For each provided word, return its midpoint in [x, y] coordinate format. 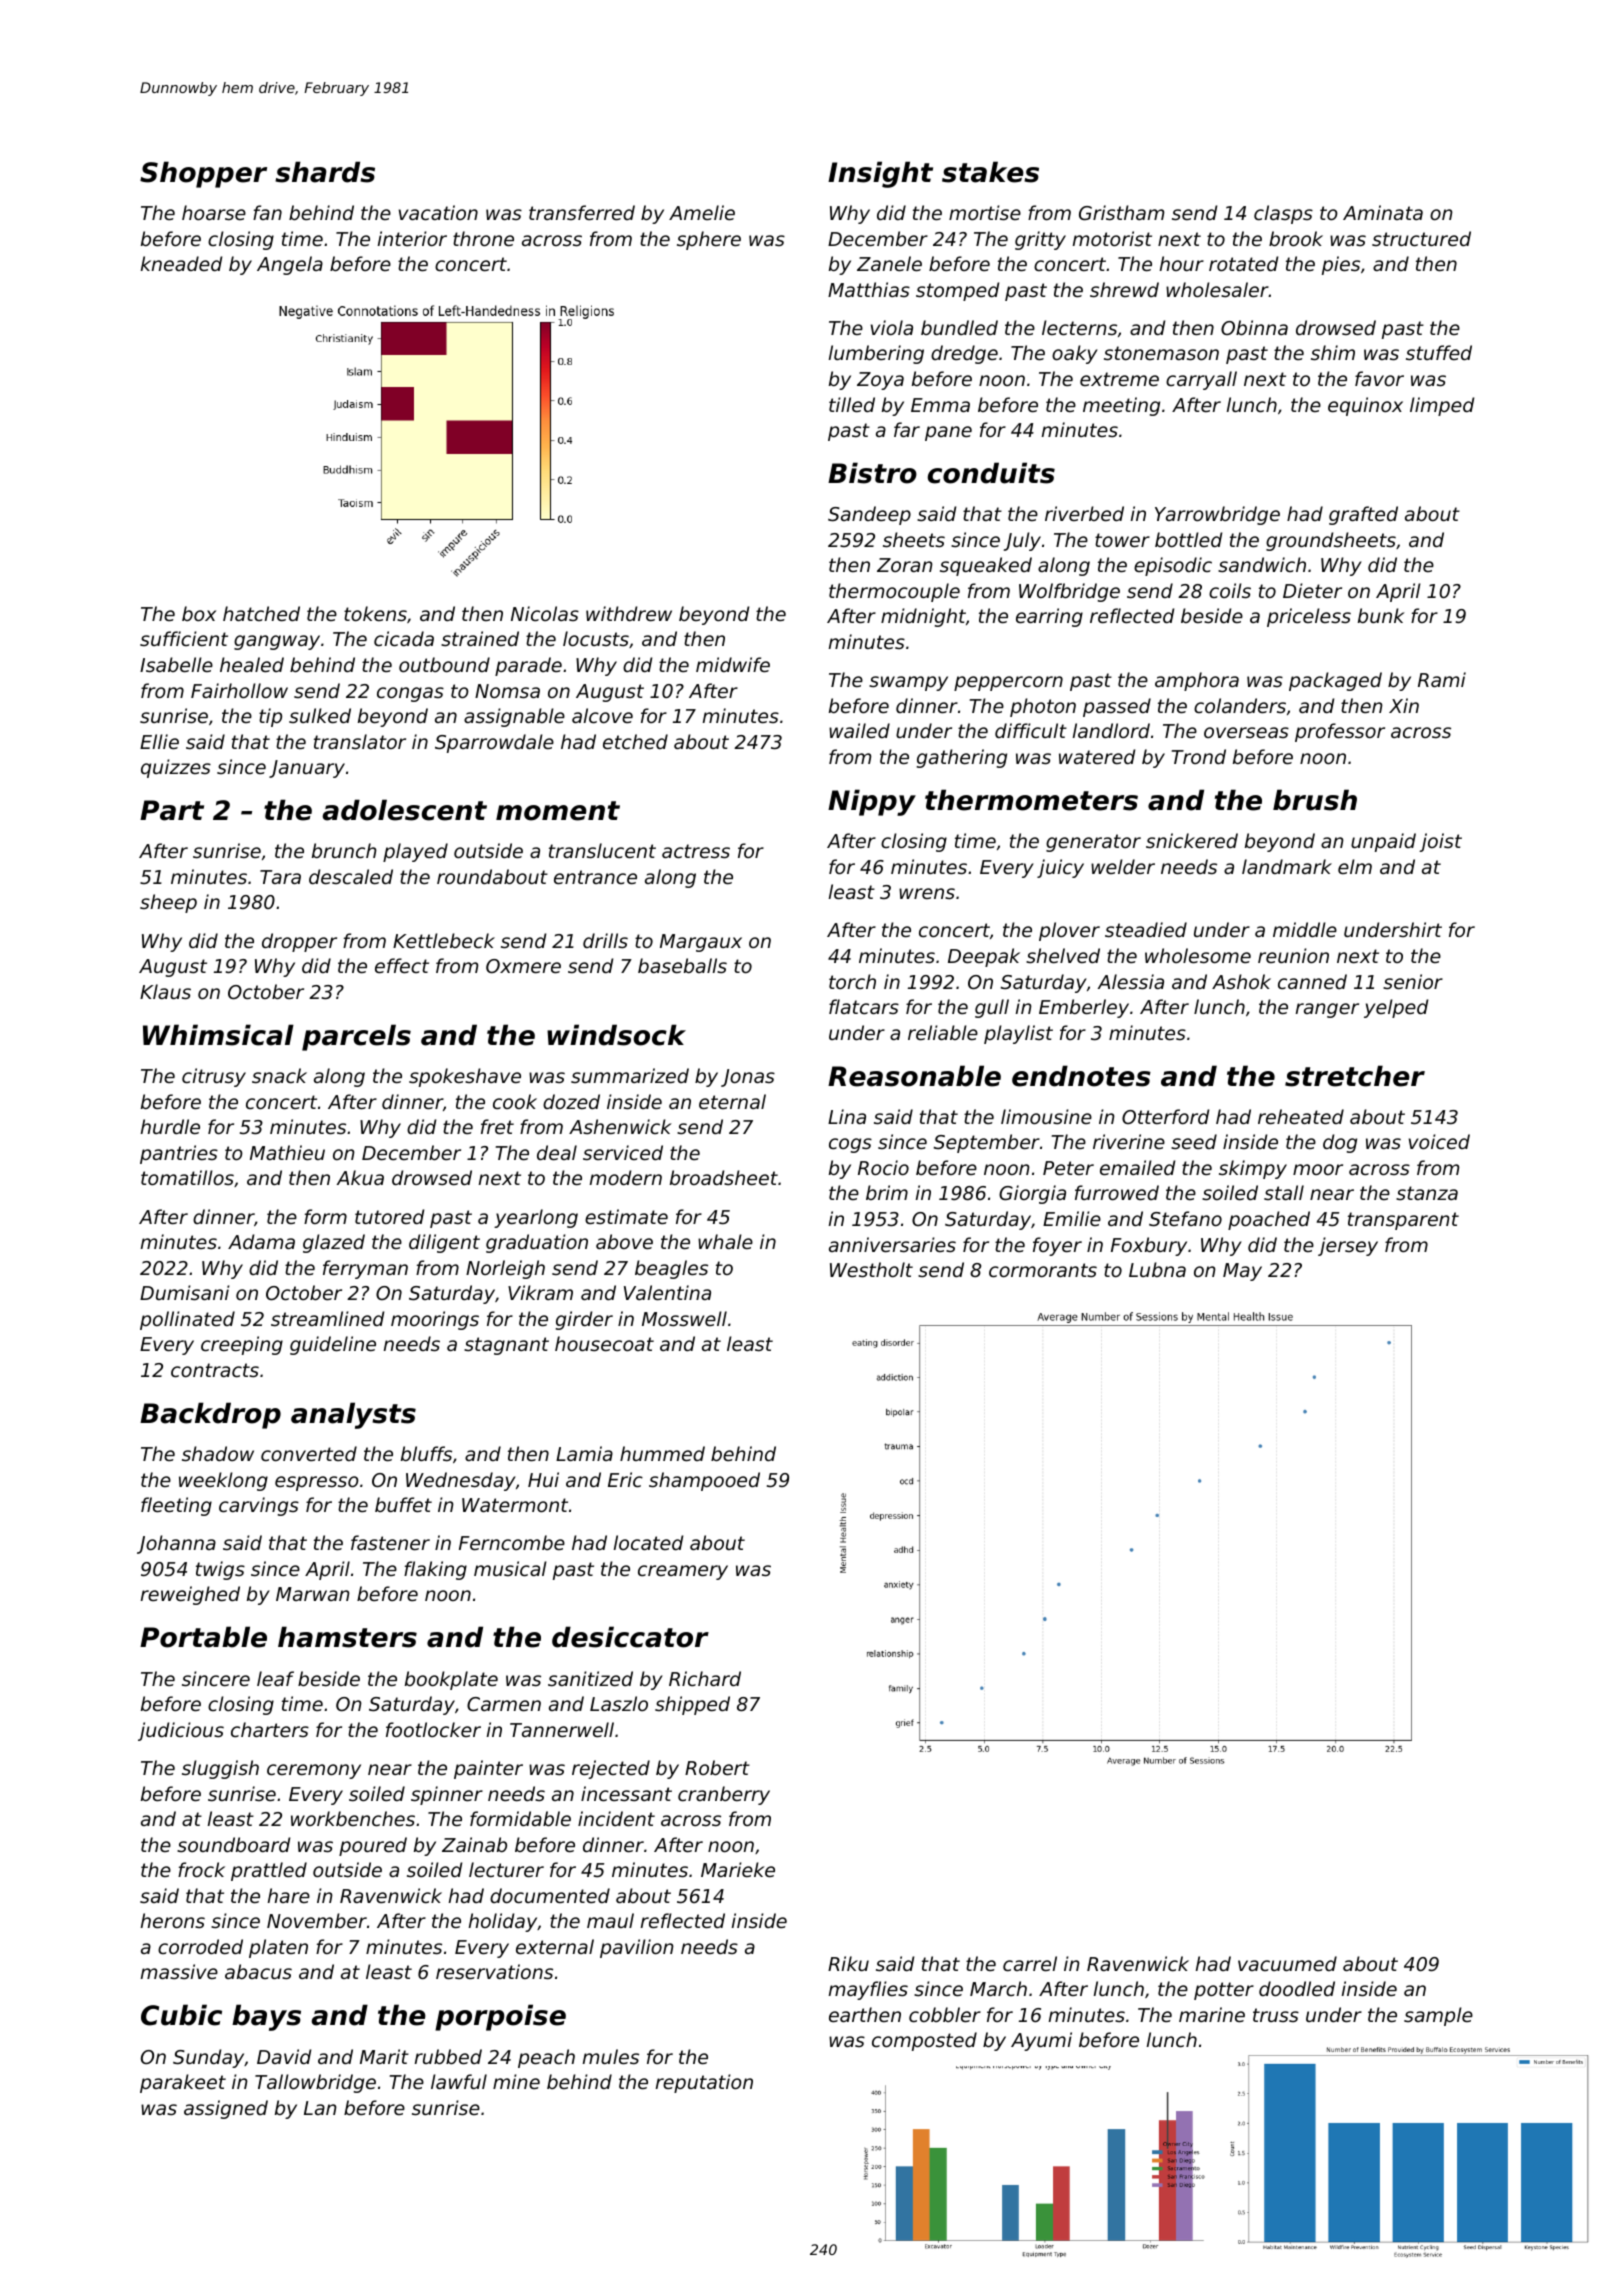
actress [696, 851]
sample [1438, 2016]
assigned [226, 2109]
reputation [704, 2083]
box [199, 613]
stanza [1427, 1193]
